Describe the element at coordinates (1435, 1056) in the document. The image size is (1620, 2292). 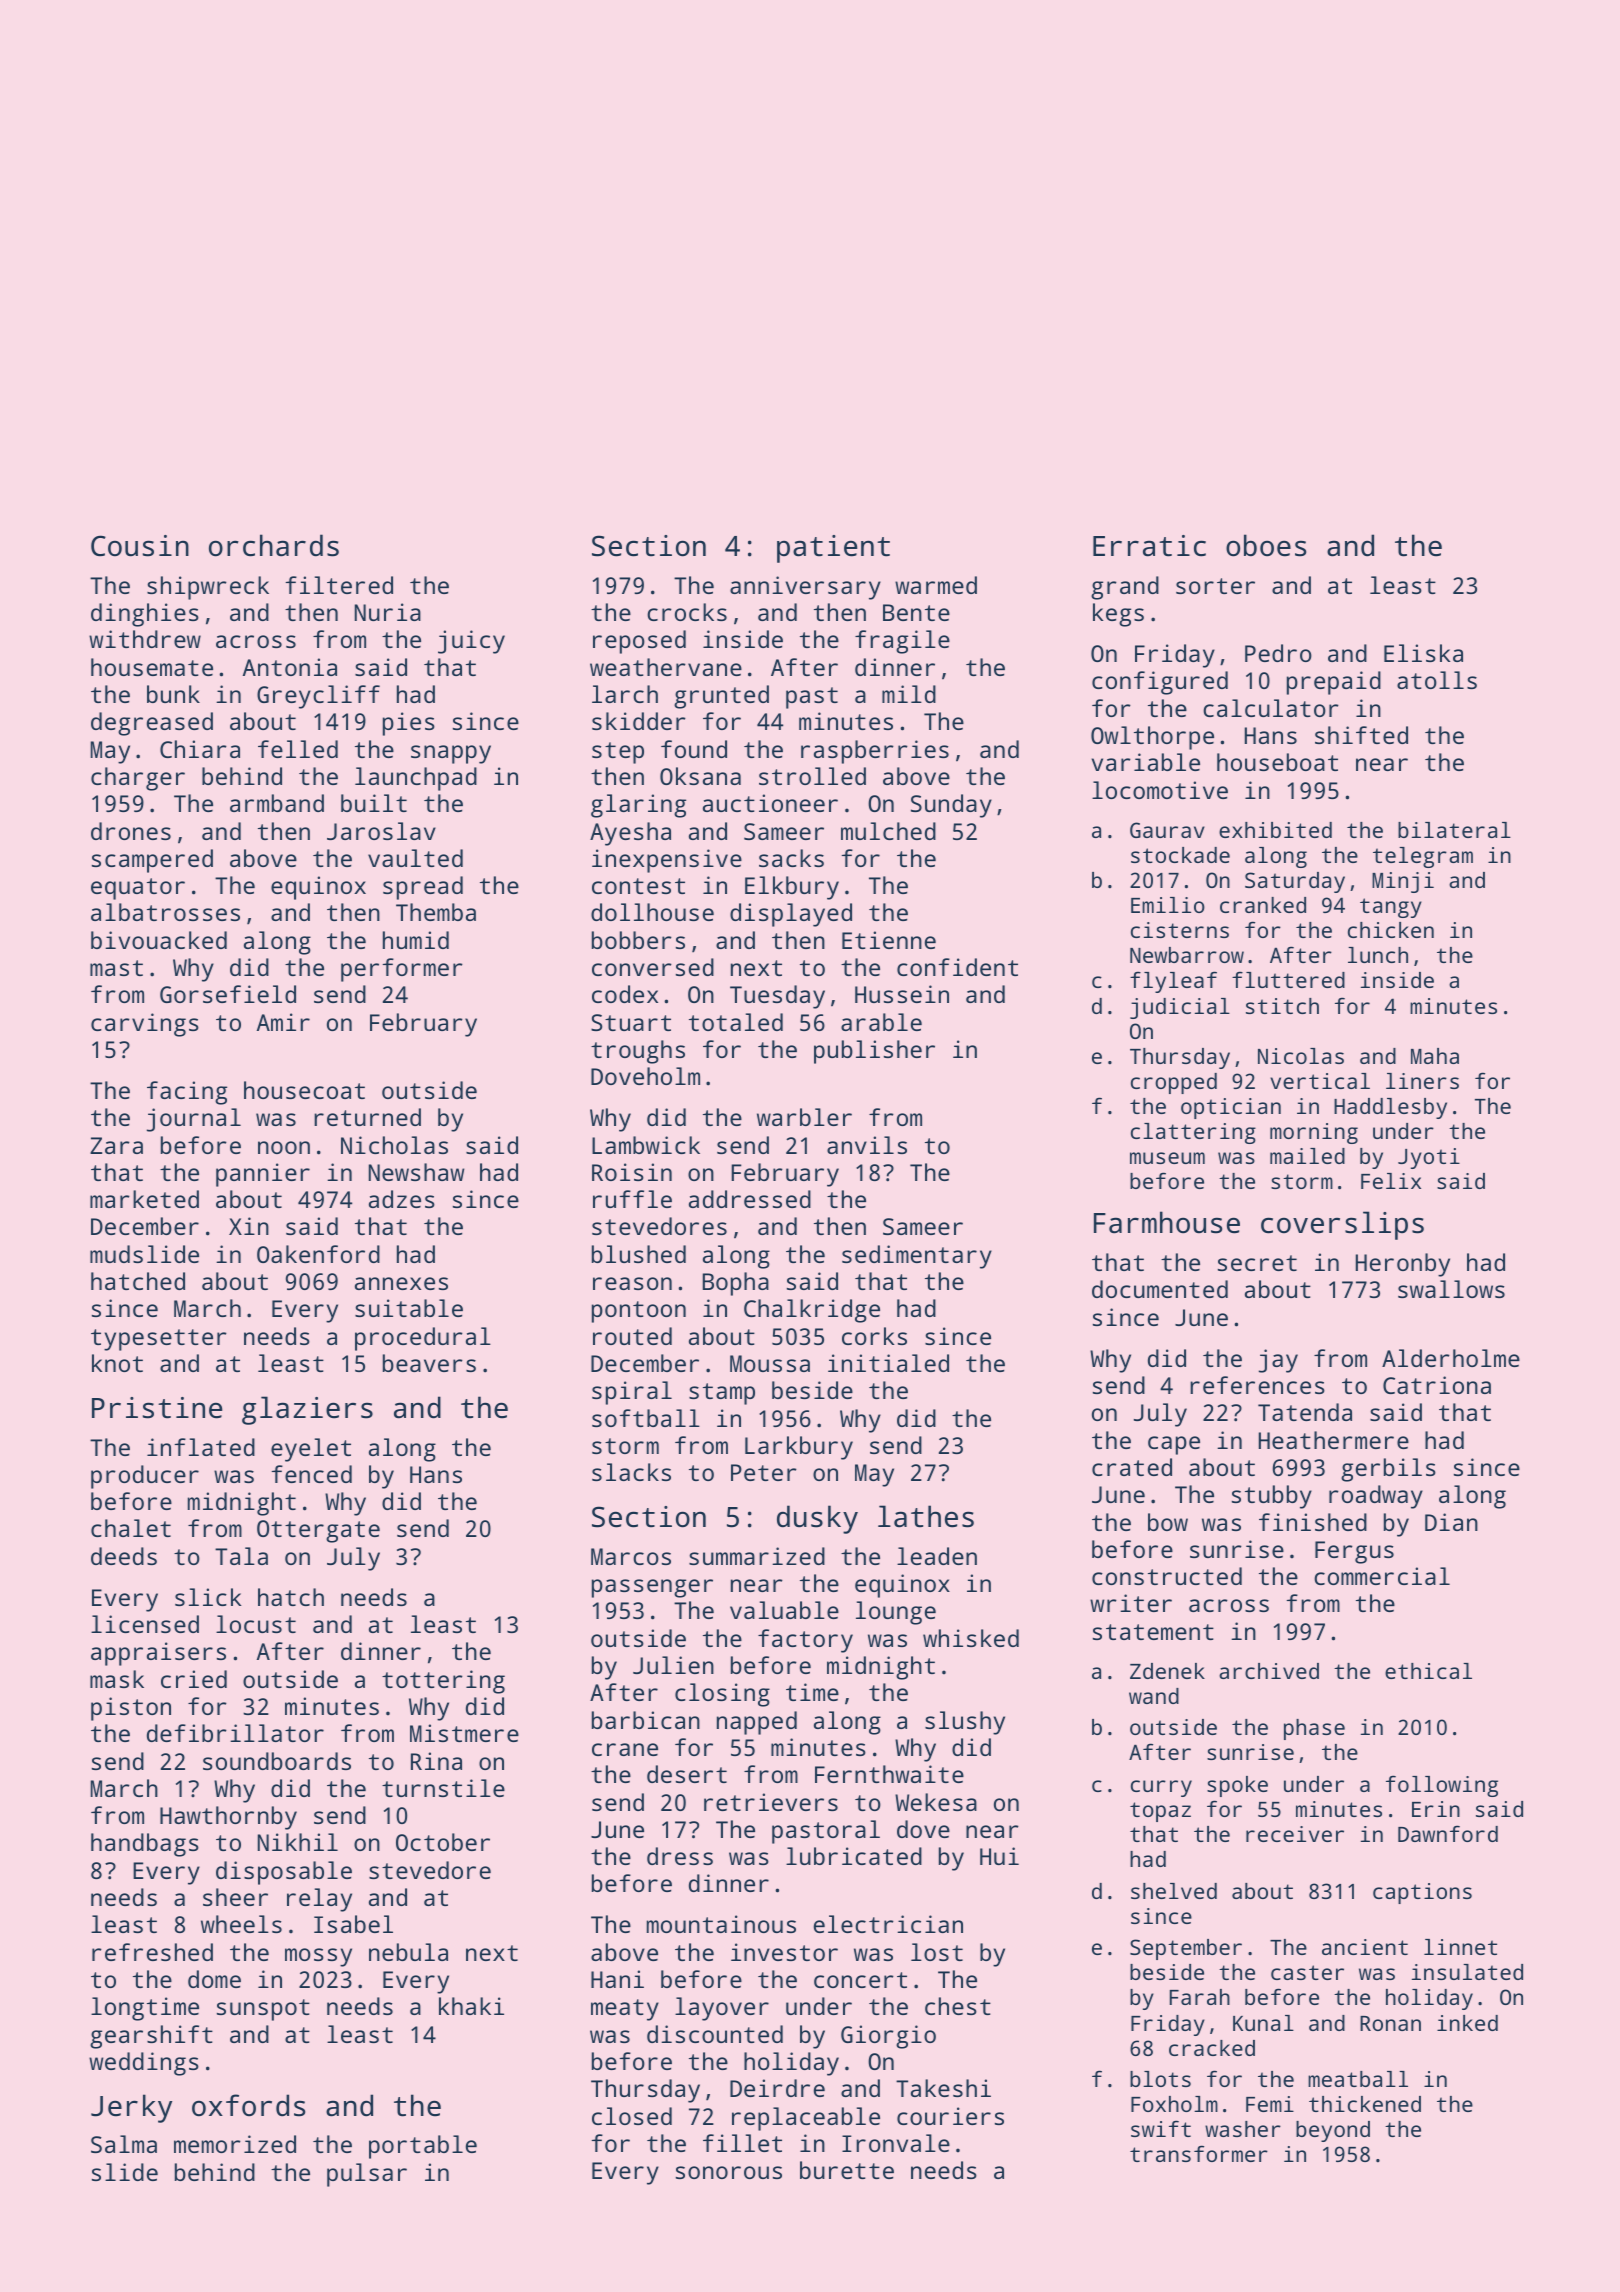
I see `Maha` at that location.
